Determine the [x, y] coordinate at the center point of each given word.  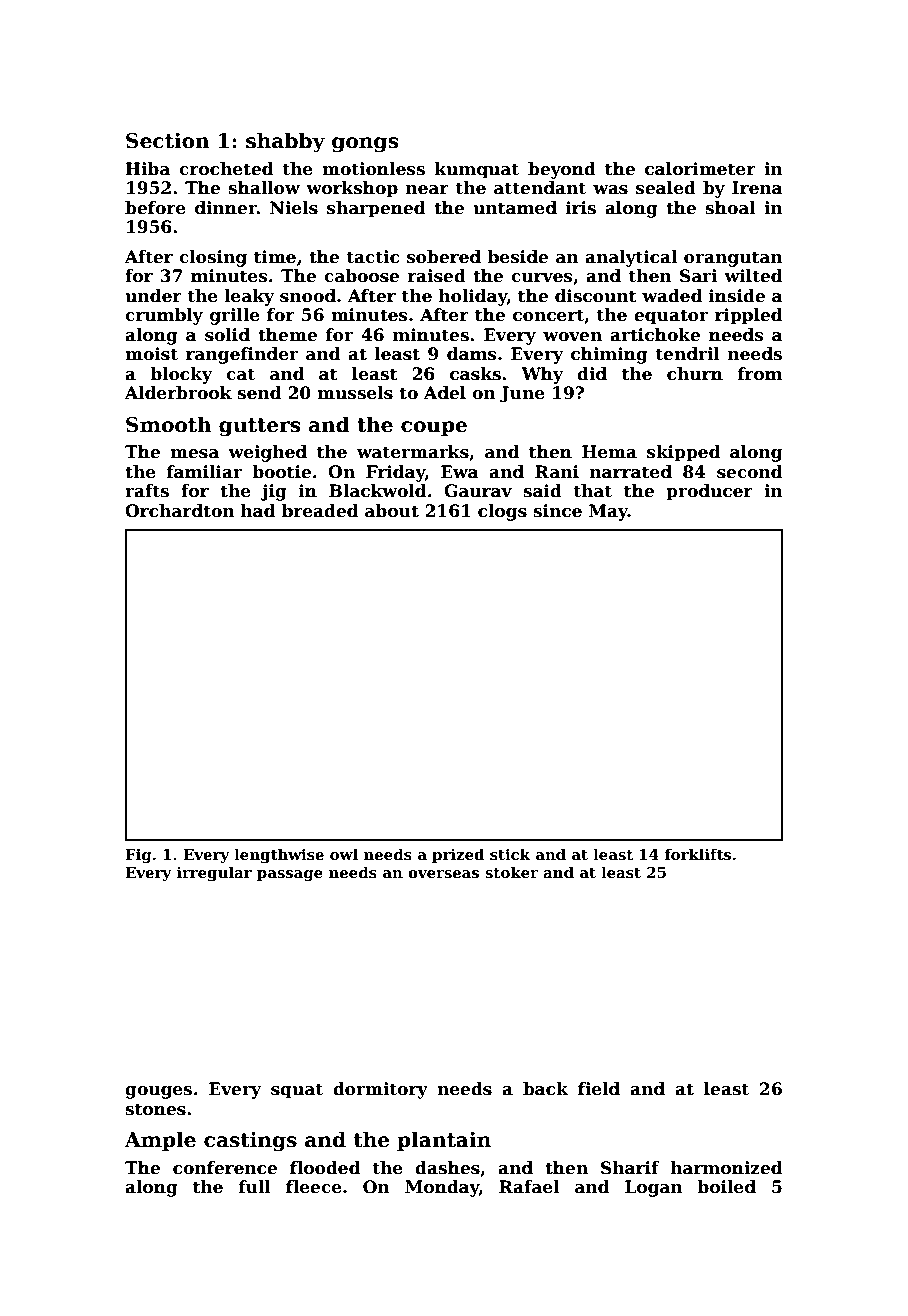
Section [168, 141]
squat [297, 1091]
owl [344, 854]
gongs [365, 145]
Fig [138, 856]
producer [709, 492]
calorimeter [700, 169]
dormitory [380, 1090]
